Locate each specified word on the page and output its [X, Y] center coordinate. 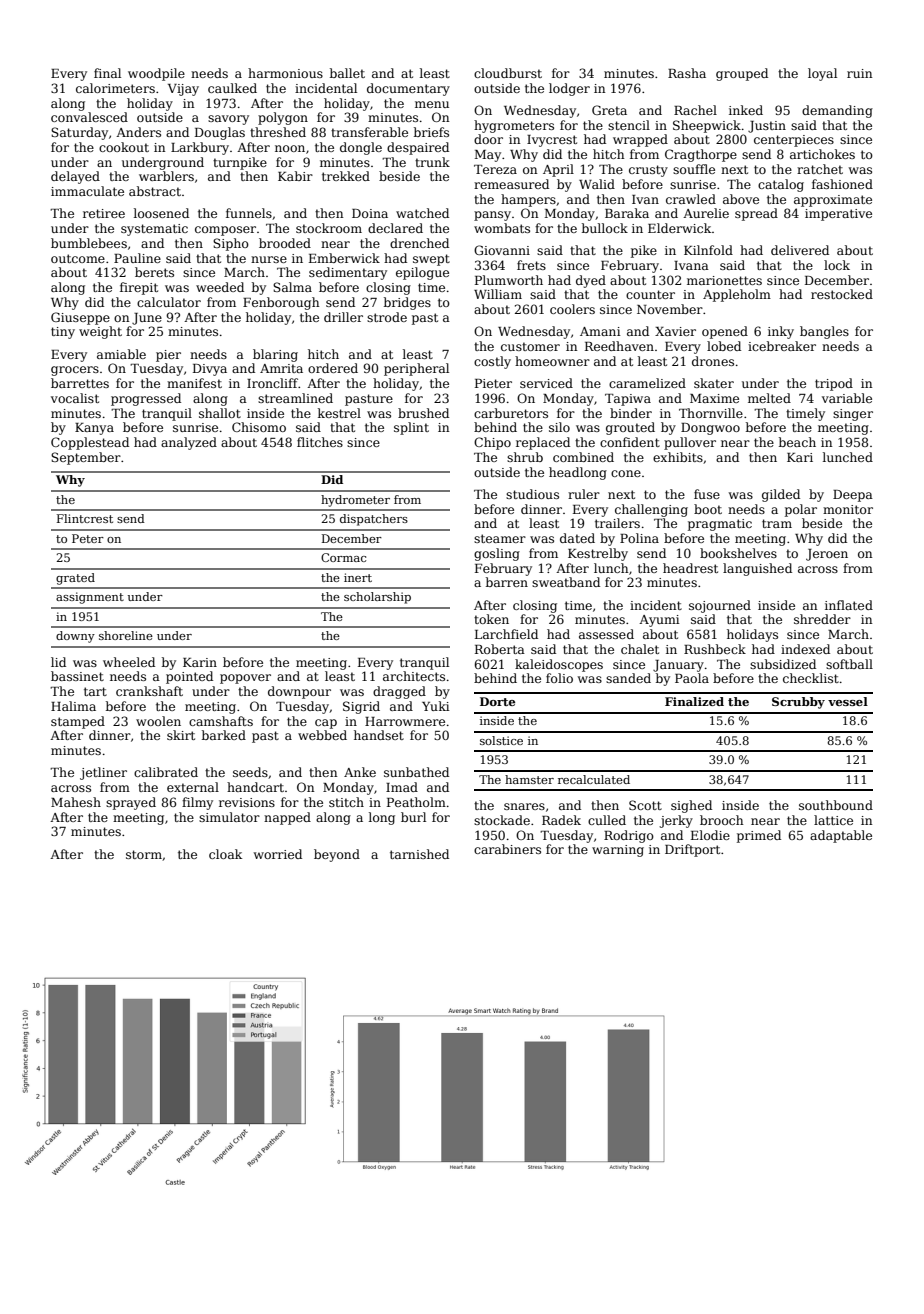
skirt [181, 735]
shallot [220, 413]
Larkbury [200, 148]
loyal [822, 74]
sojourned [720, 606]
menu [432, 104]
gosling [497, 554]
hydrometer [355, 501]
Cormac [343, 557]
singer [853, 415]
